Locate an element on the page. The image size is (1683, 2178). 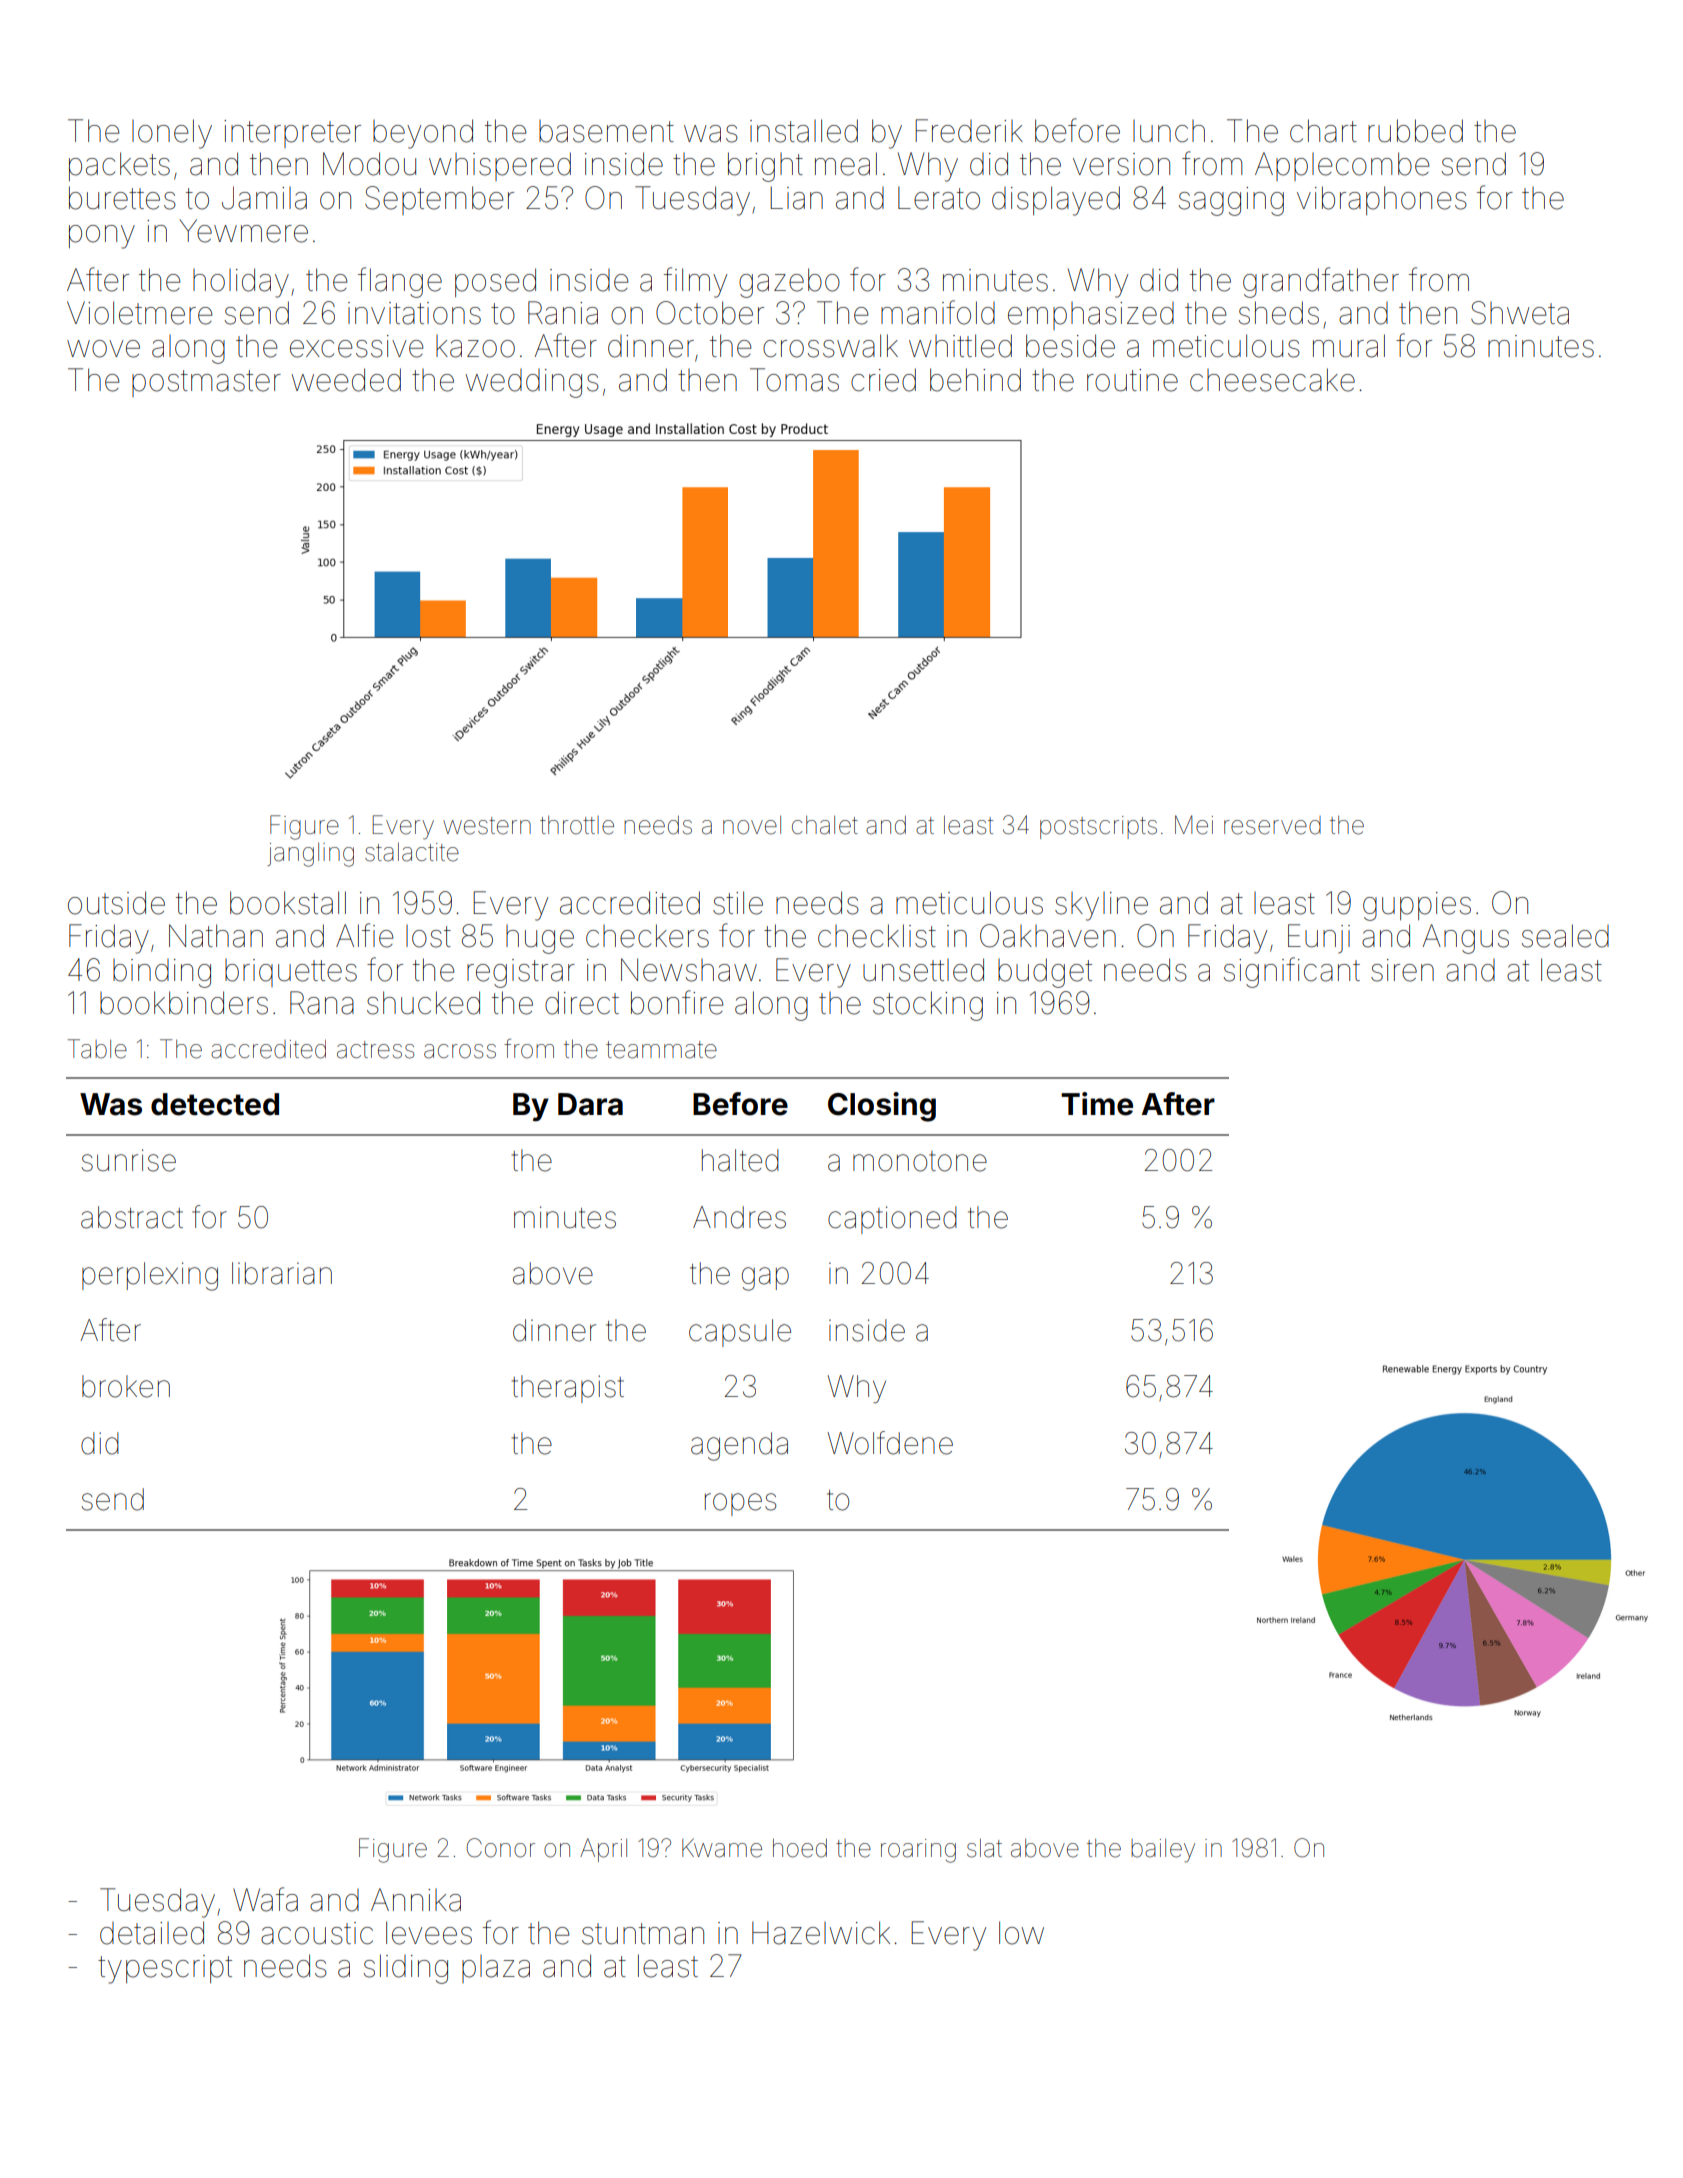
librarian is located at coordinates (282, 1273).
